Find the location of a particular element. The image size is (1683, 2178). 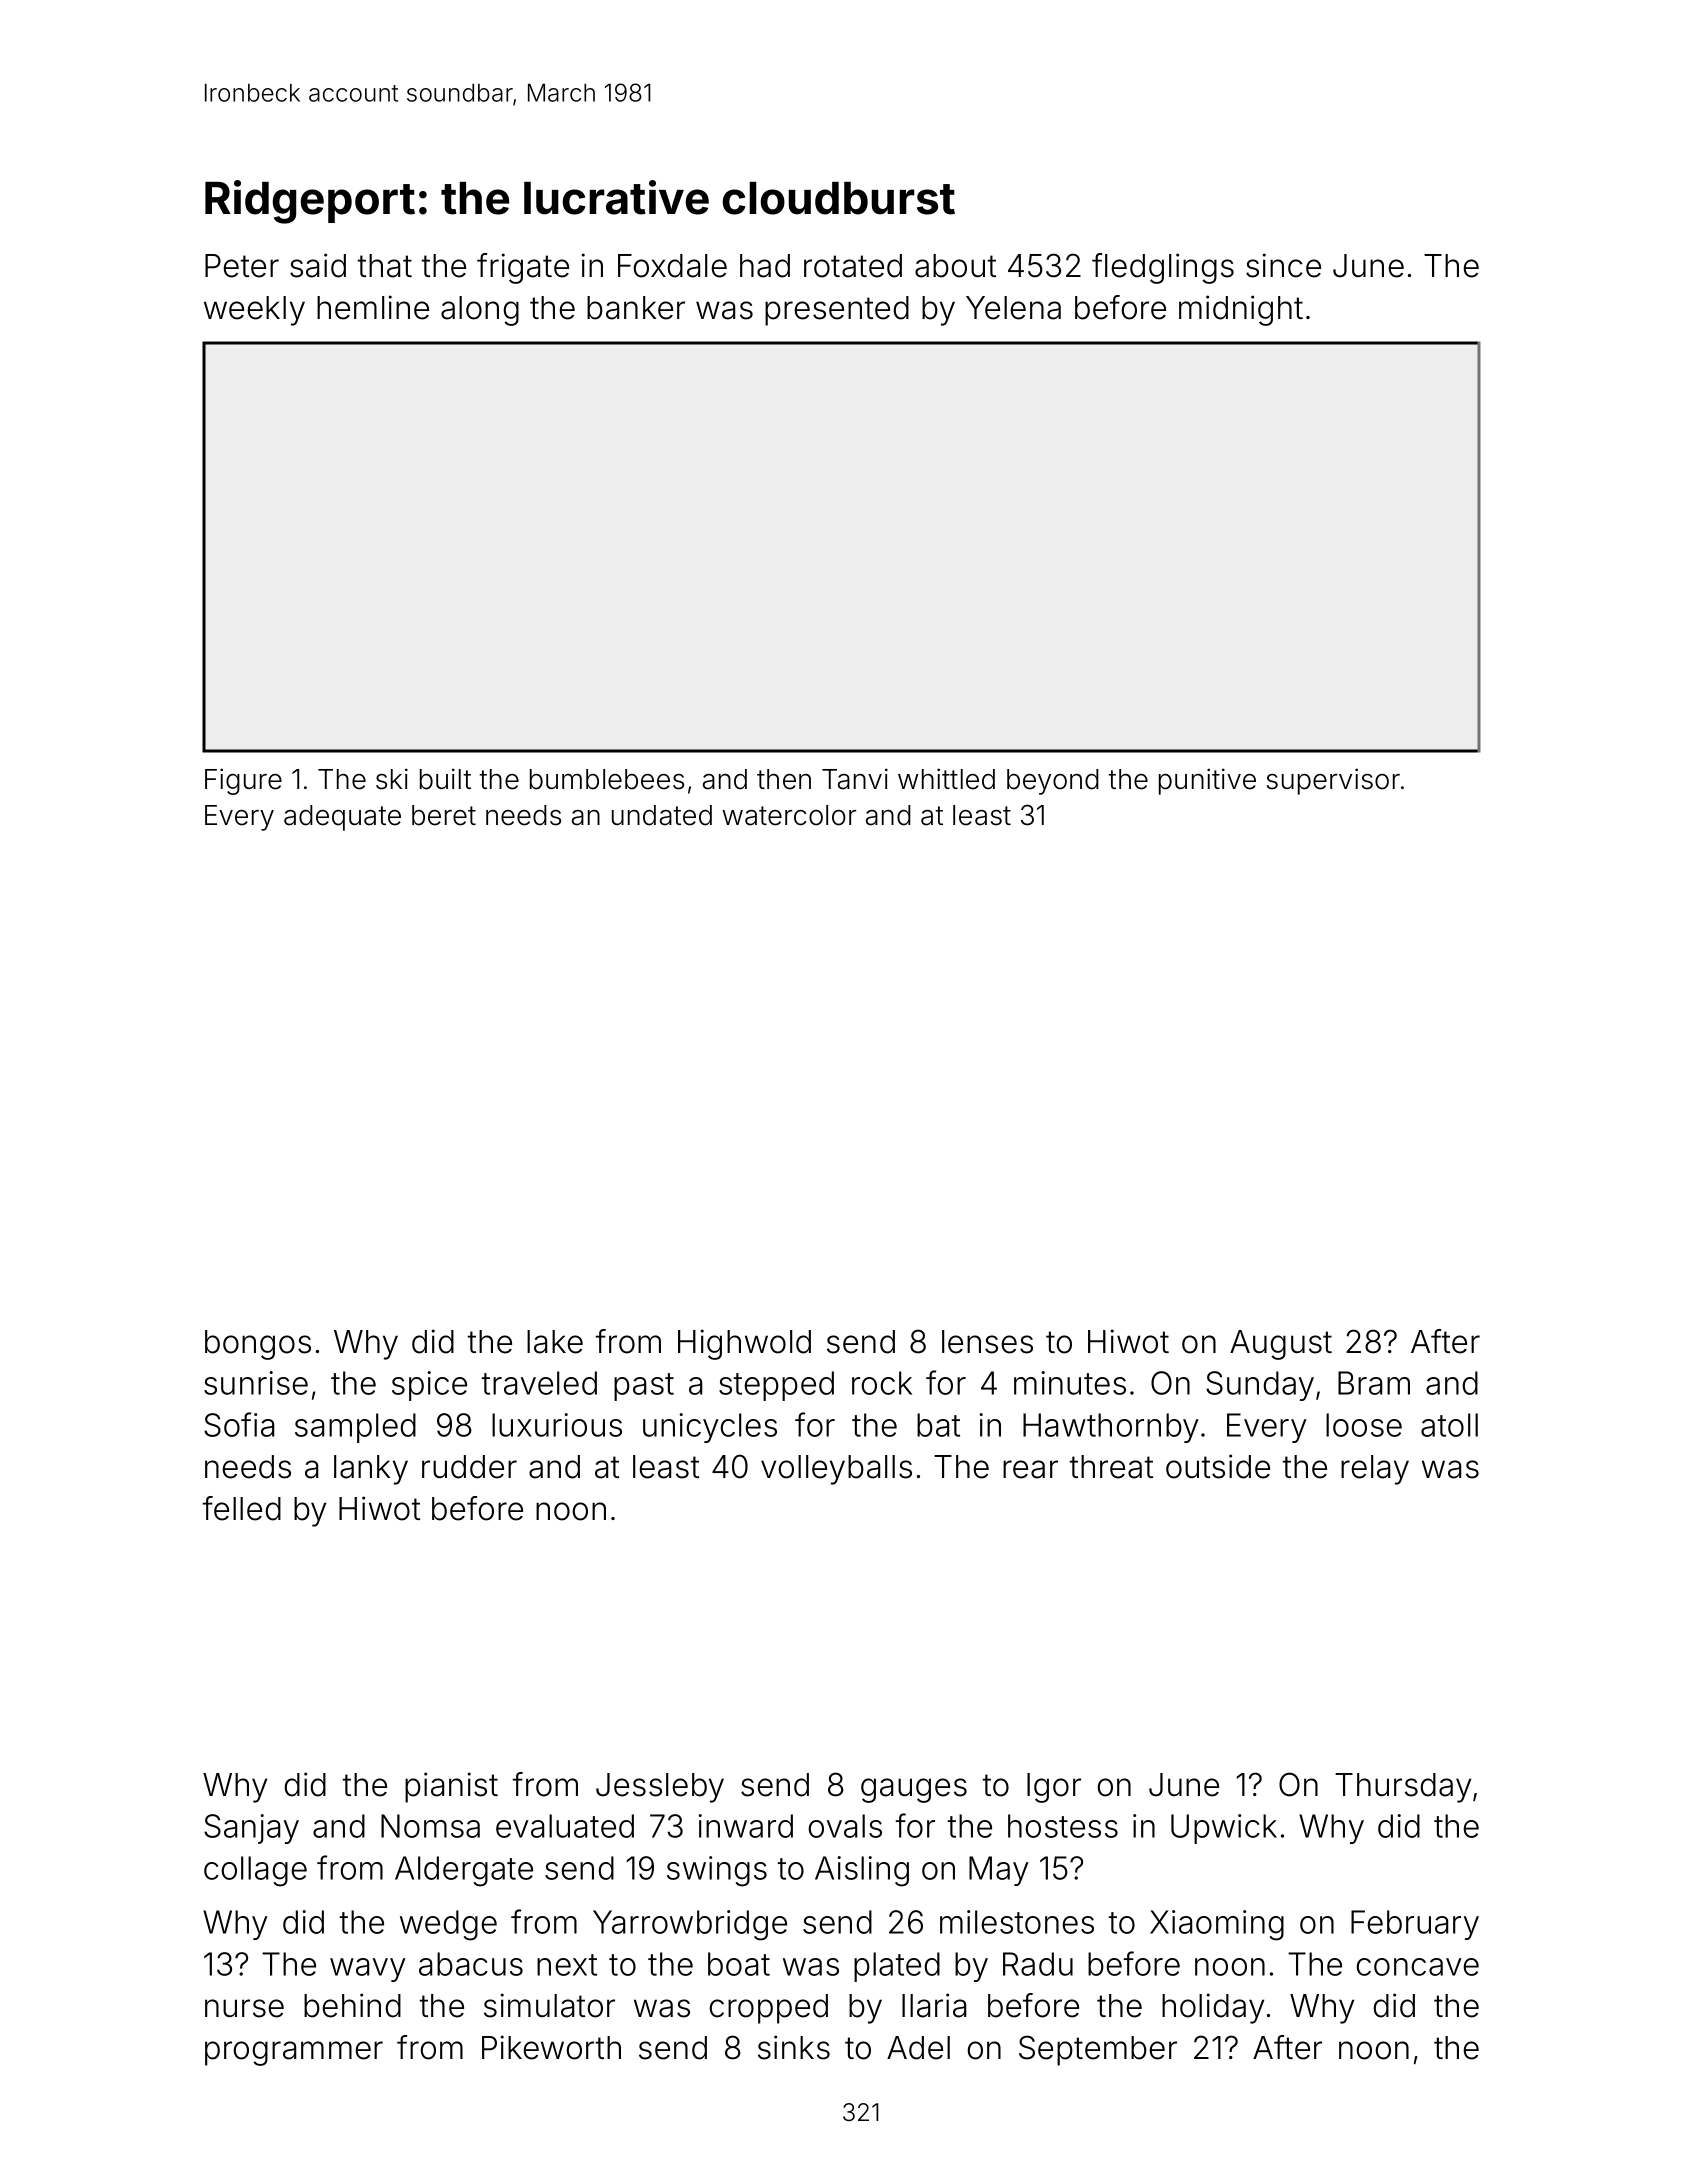

Aldergate is located at coordinates (464, 1871).
